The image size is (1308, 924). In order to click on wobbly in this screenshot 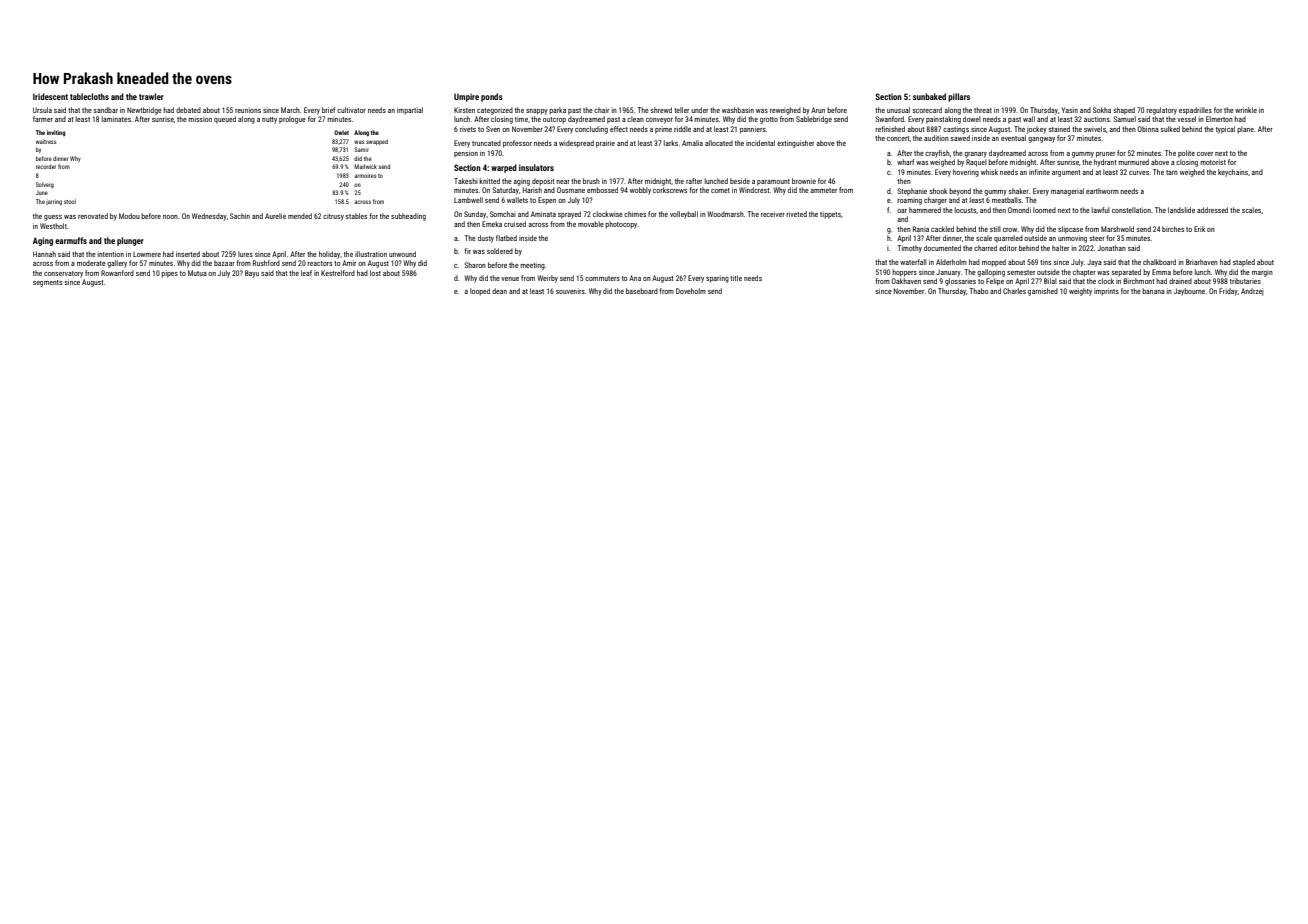, I will do `click(640, 191)`.
